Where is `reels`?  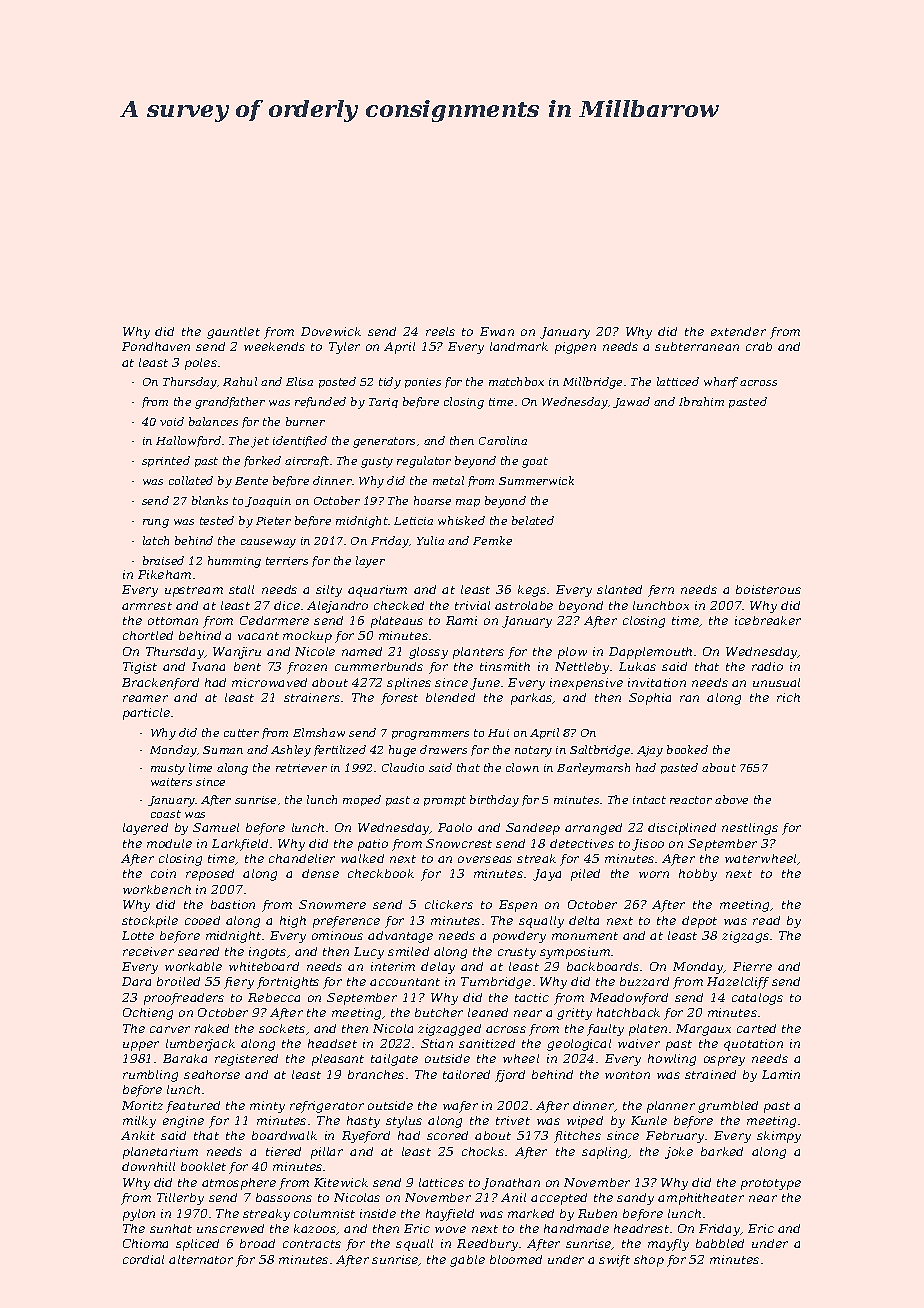 reels is located at coordinates (440, 331).
